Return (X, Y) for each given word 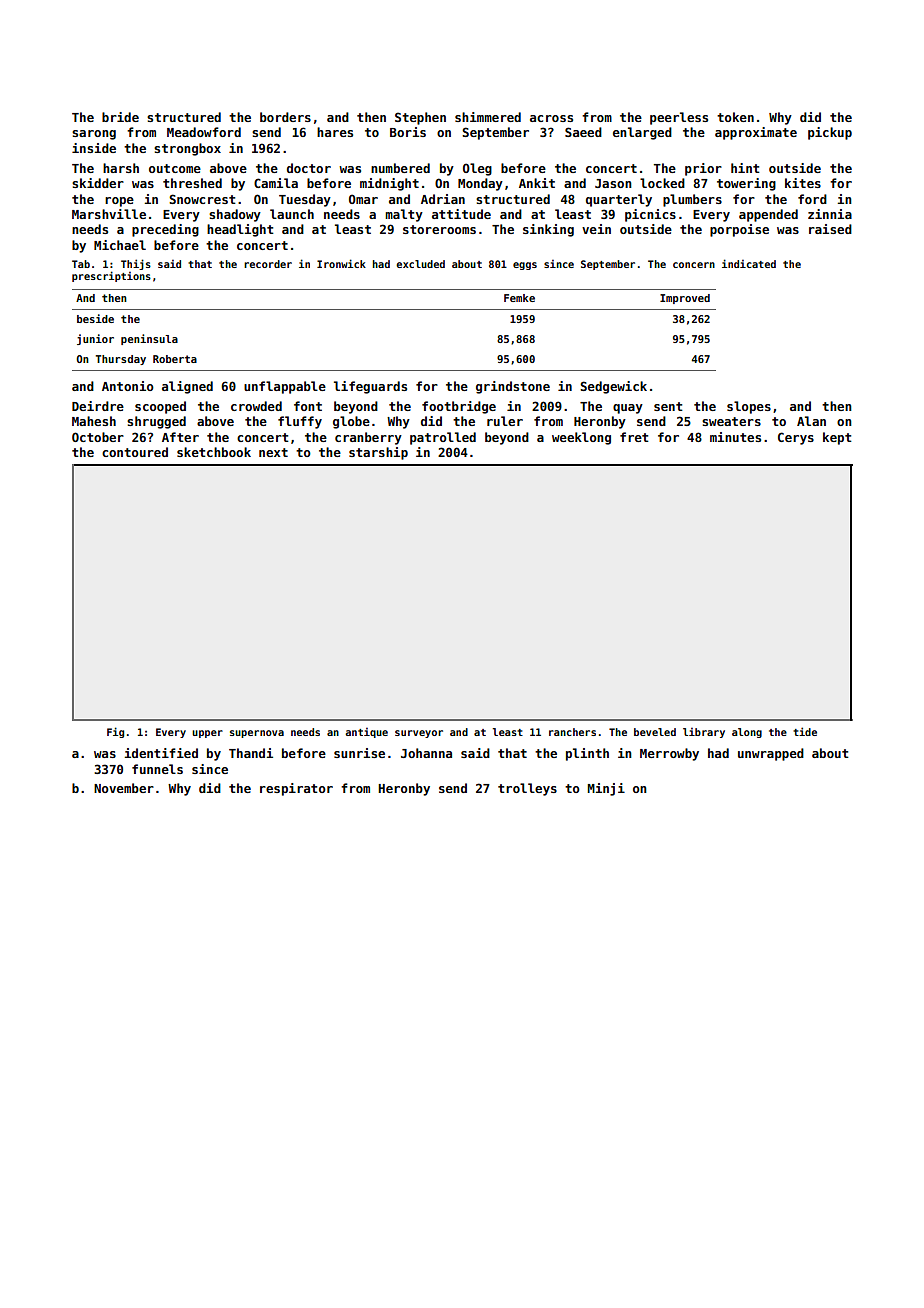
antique (366, 733)
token (735, 117)
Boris (408, 132)
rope (119, 202)
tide (805, 731)
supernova (257, 734)
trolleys (527, 789)
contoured (135, 452)
